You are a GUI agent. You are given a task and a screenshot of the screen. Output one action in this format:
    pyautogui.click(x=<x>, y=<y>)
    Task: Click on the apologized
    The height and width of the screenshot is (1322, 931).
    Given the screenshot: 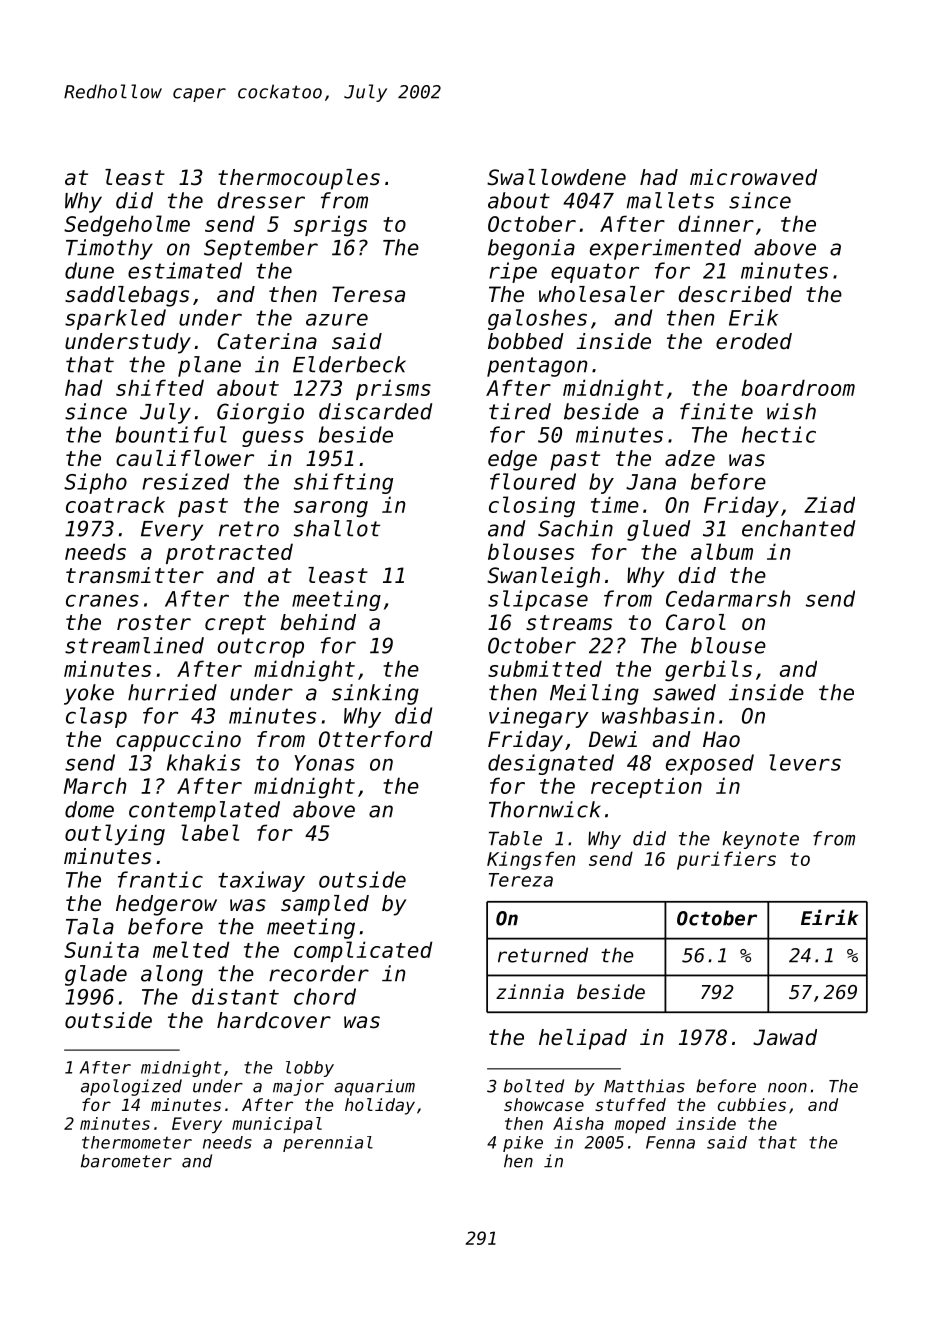 What is the action you would take?
    pyautogui.click(x=131, y=1087)
